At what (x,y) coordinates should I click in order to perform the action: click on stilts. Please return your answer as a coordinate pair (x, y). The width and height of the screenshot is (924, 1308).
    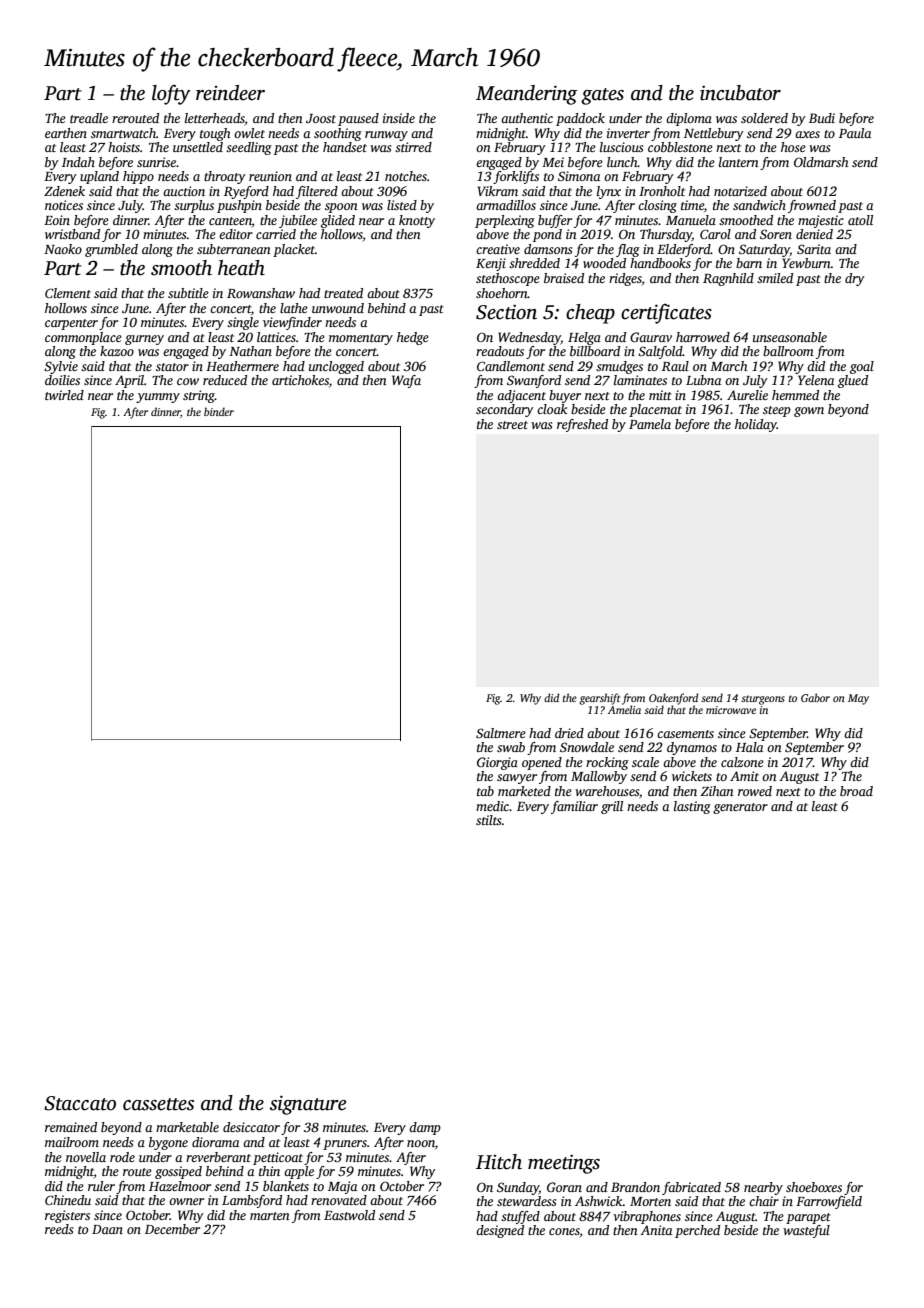
    Looking at the image, I should click on (488, 820).
